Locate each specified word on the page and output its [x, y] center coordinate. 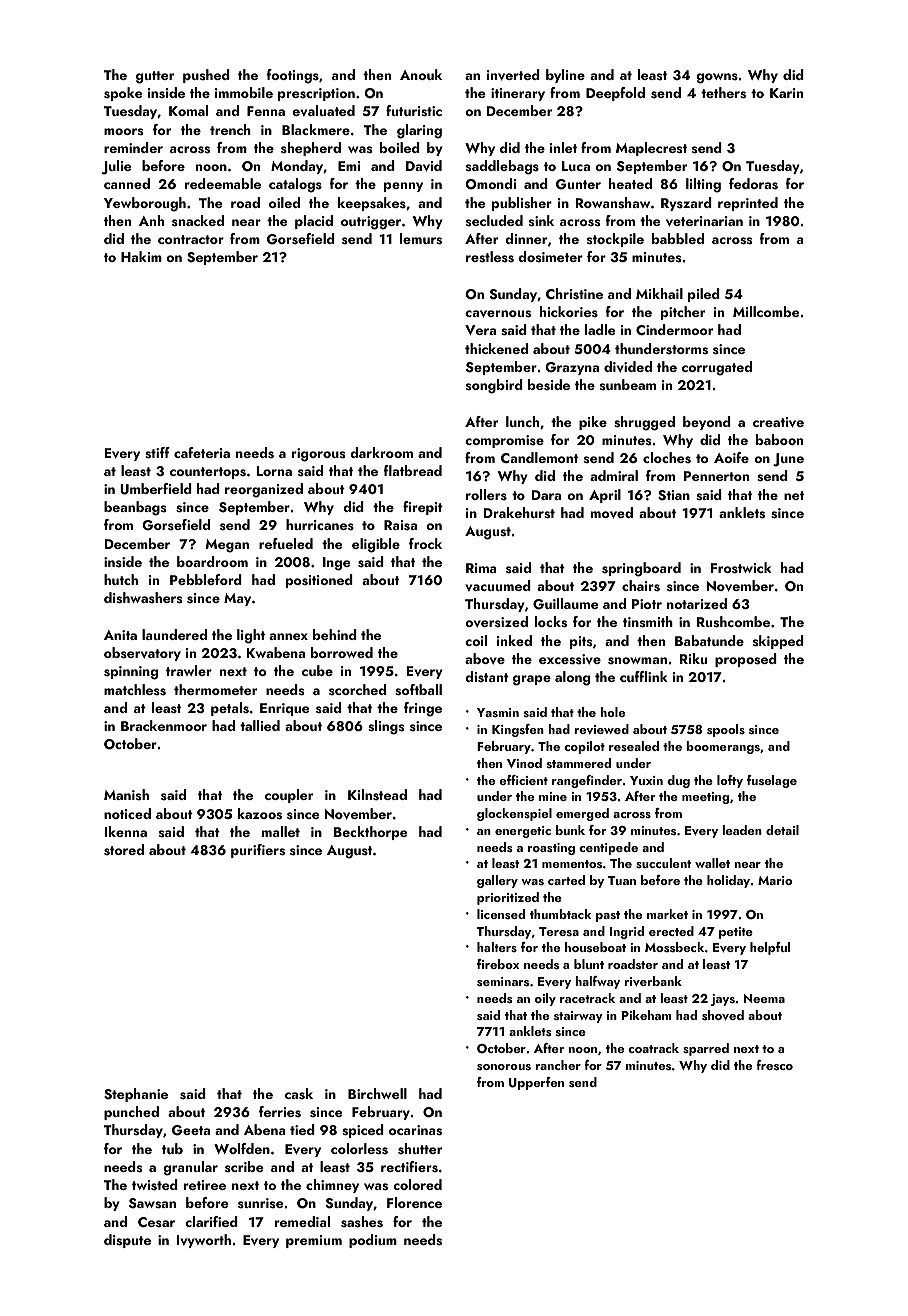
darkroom [381, 452]
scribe [244, 1166]
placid [314, 222]
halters [497, 947]
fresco [775, 1065]
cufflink [644, 676]
